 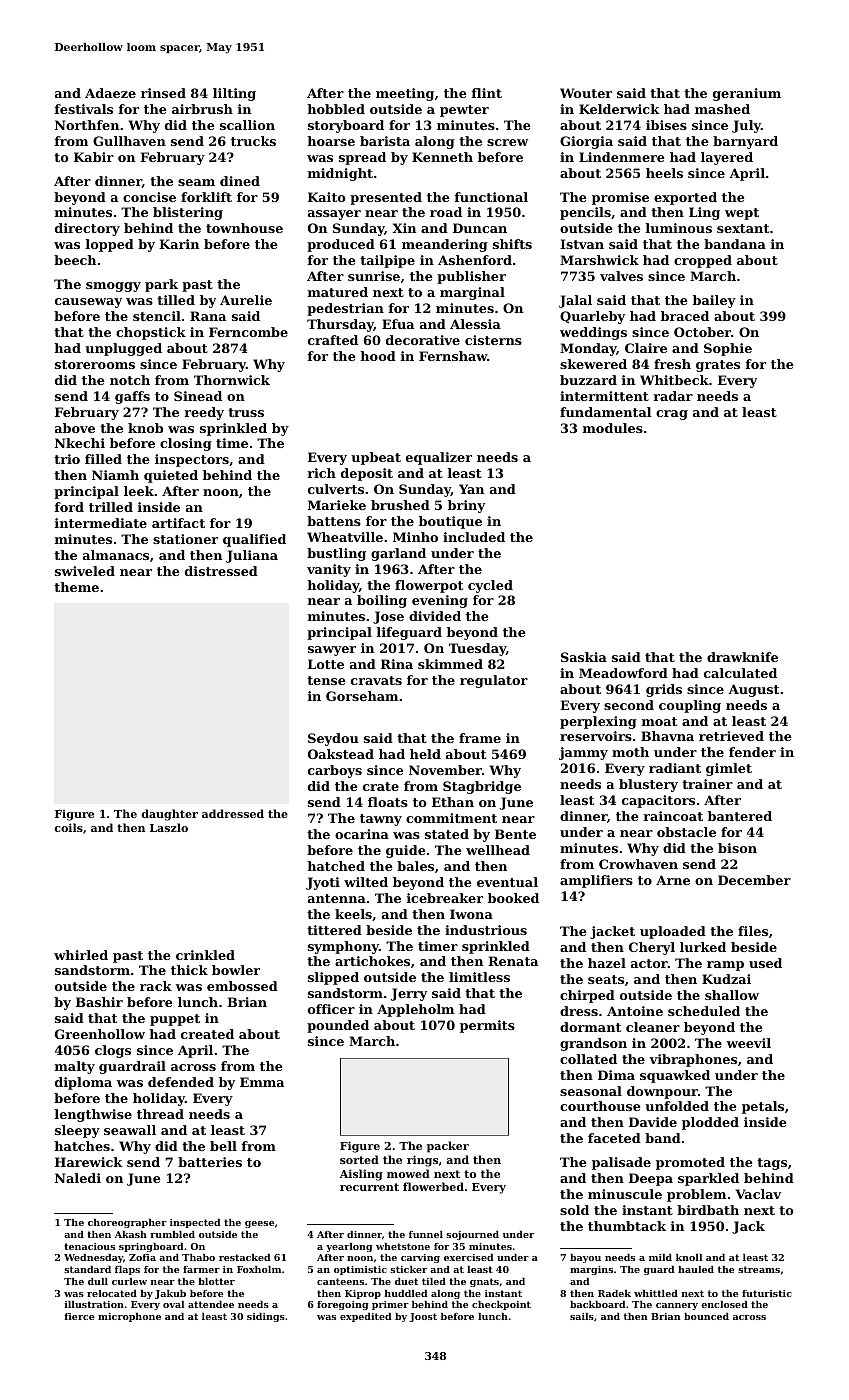 What do you see at coordinates (210, 1162) in the page?
I see `batteries` at bounding box center [210, 1162].
